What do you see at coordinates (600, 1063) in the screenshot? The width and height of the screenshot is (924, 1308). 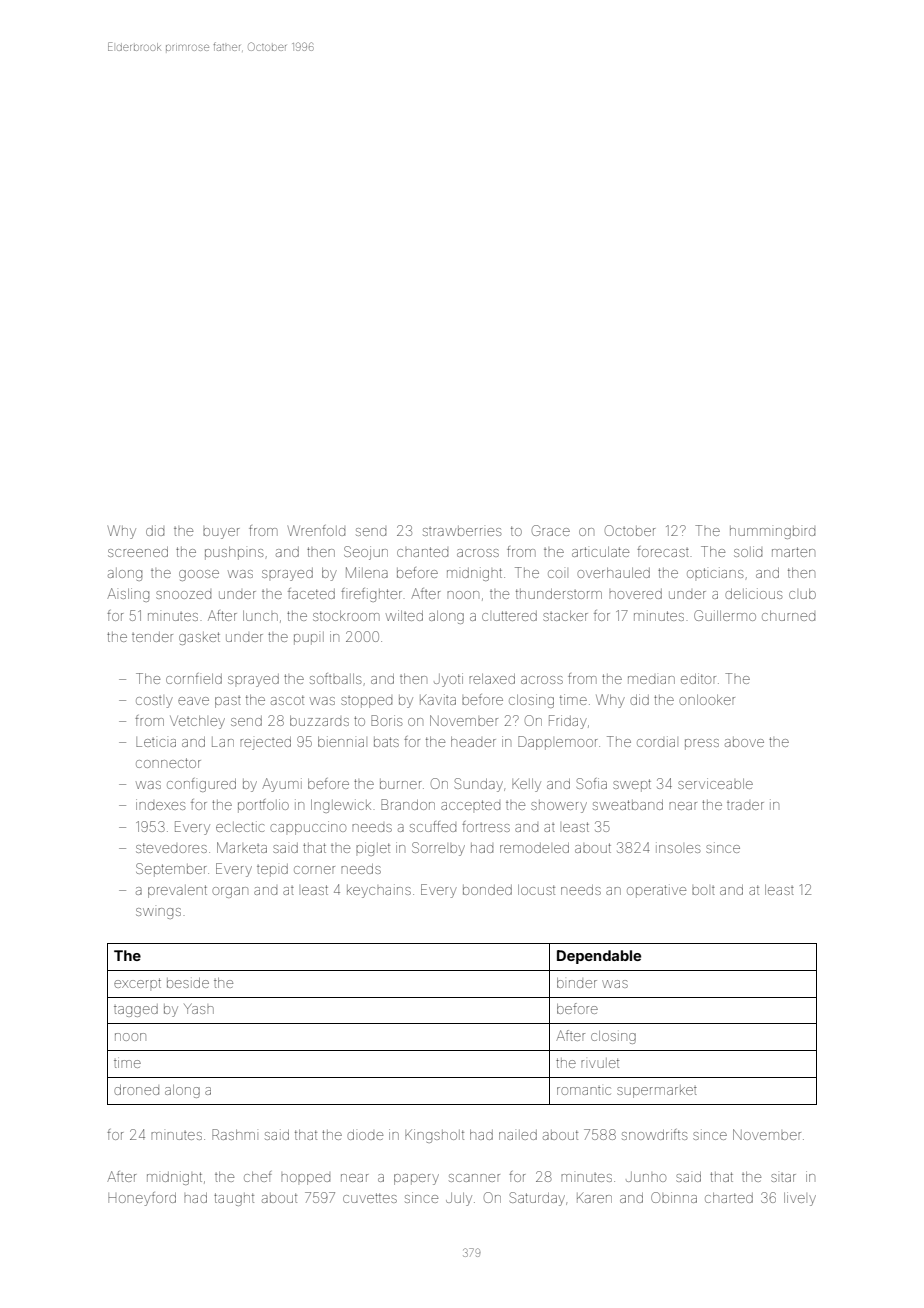 I see `rivulet` at bounding box center [600, 1063].
